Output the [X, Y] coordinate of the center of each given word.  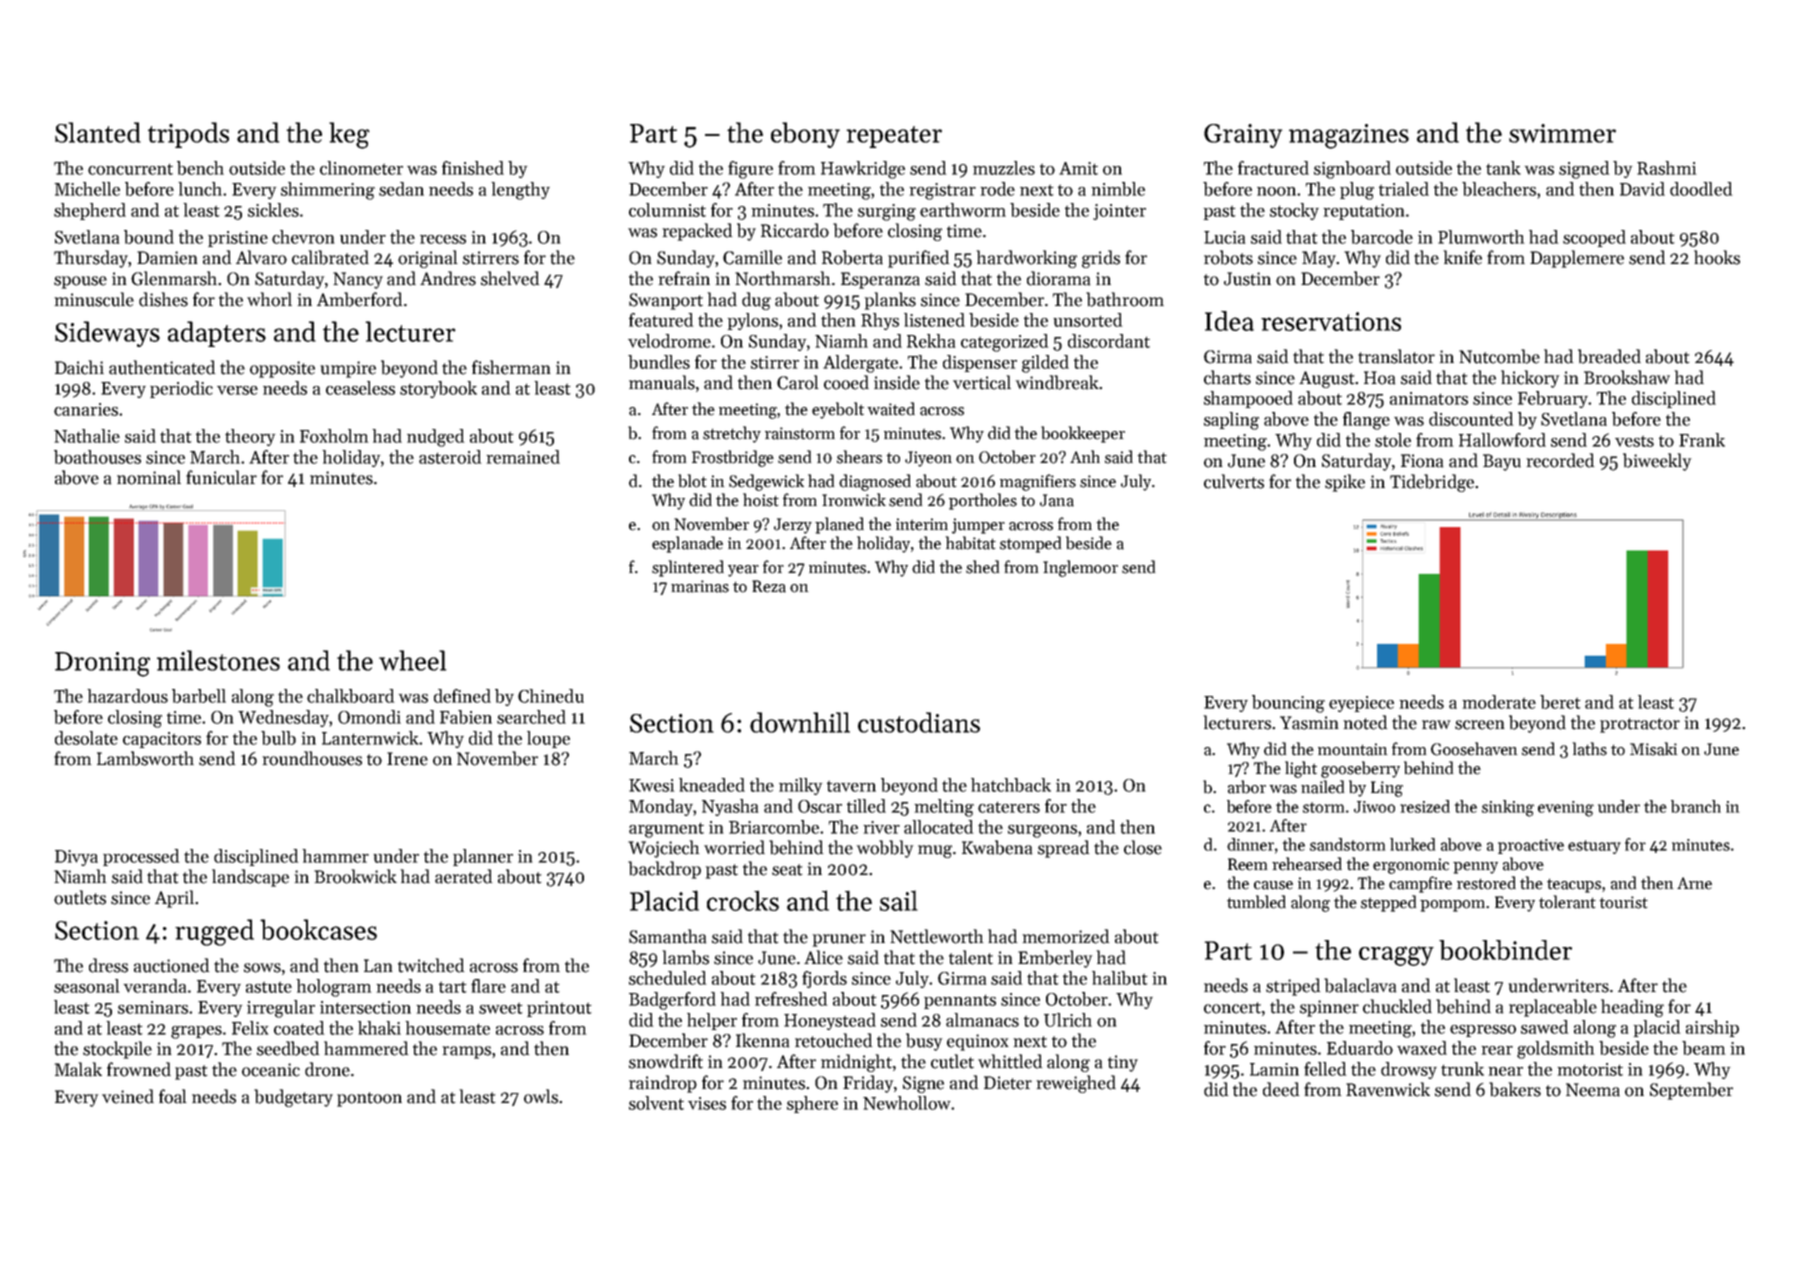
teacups [1574, 885]
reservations [1331, 321]
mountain [1352, 749]
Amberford [359, 299]
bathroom [1125, 299]
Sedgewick [766, 482]
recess [443, 239]
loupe [548, 739]
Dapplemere [1577, 259]
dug [756, 301]
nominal [149, 477]
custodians [919, 722]
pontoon [369, 1099]
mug [935, 851]
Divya [76, 858]
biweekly [1657, 462]
